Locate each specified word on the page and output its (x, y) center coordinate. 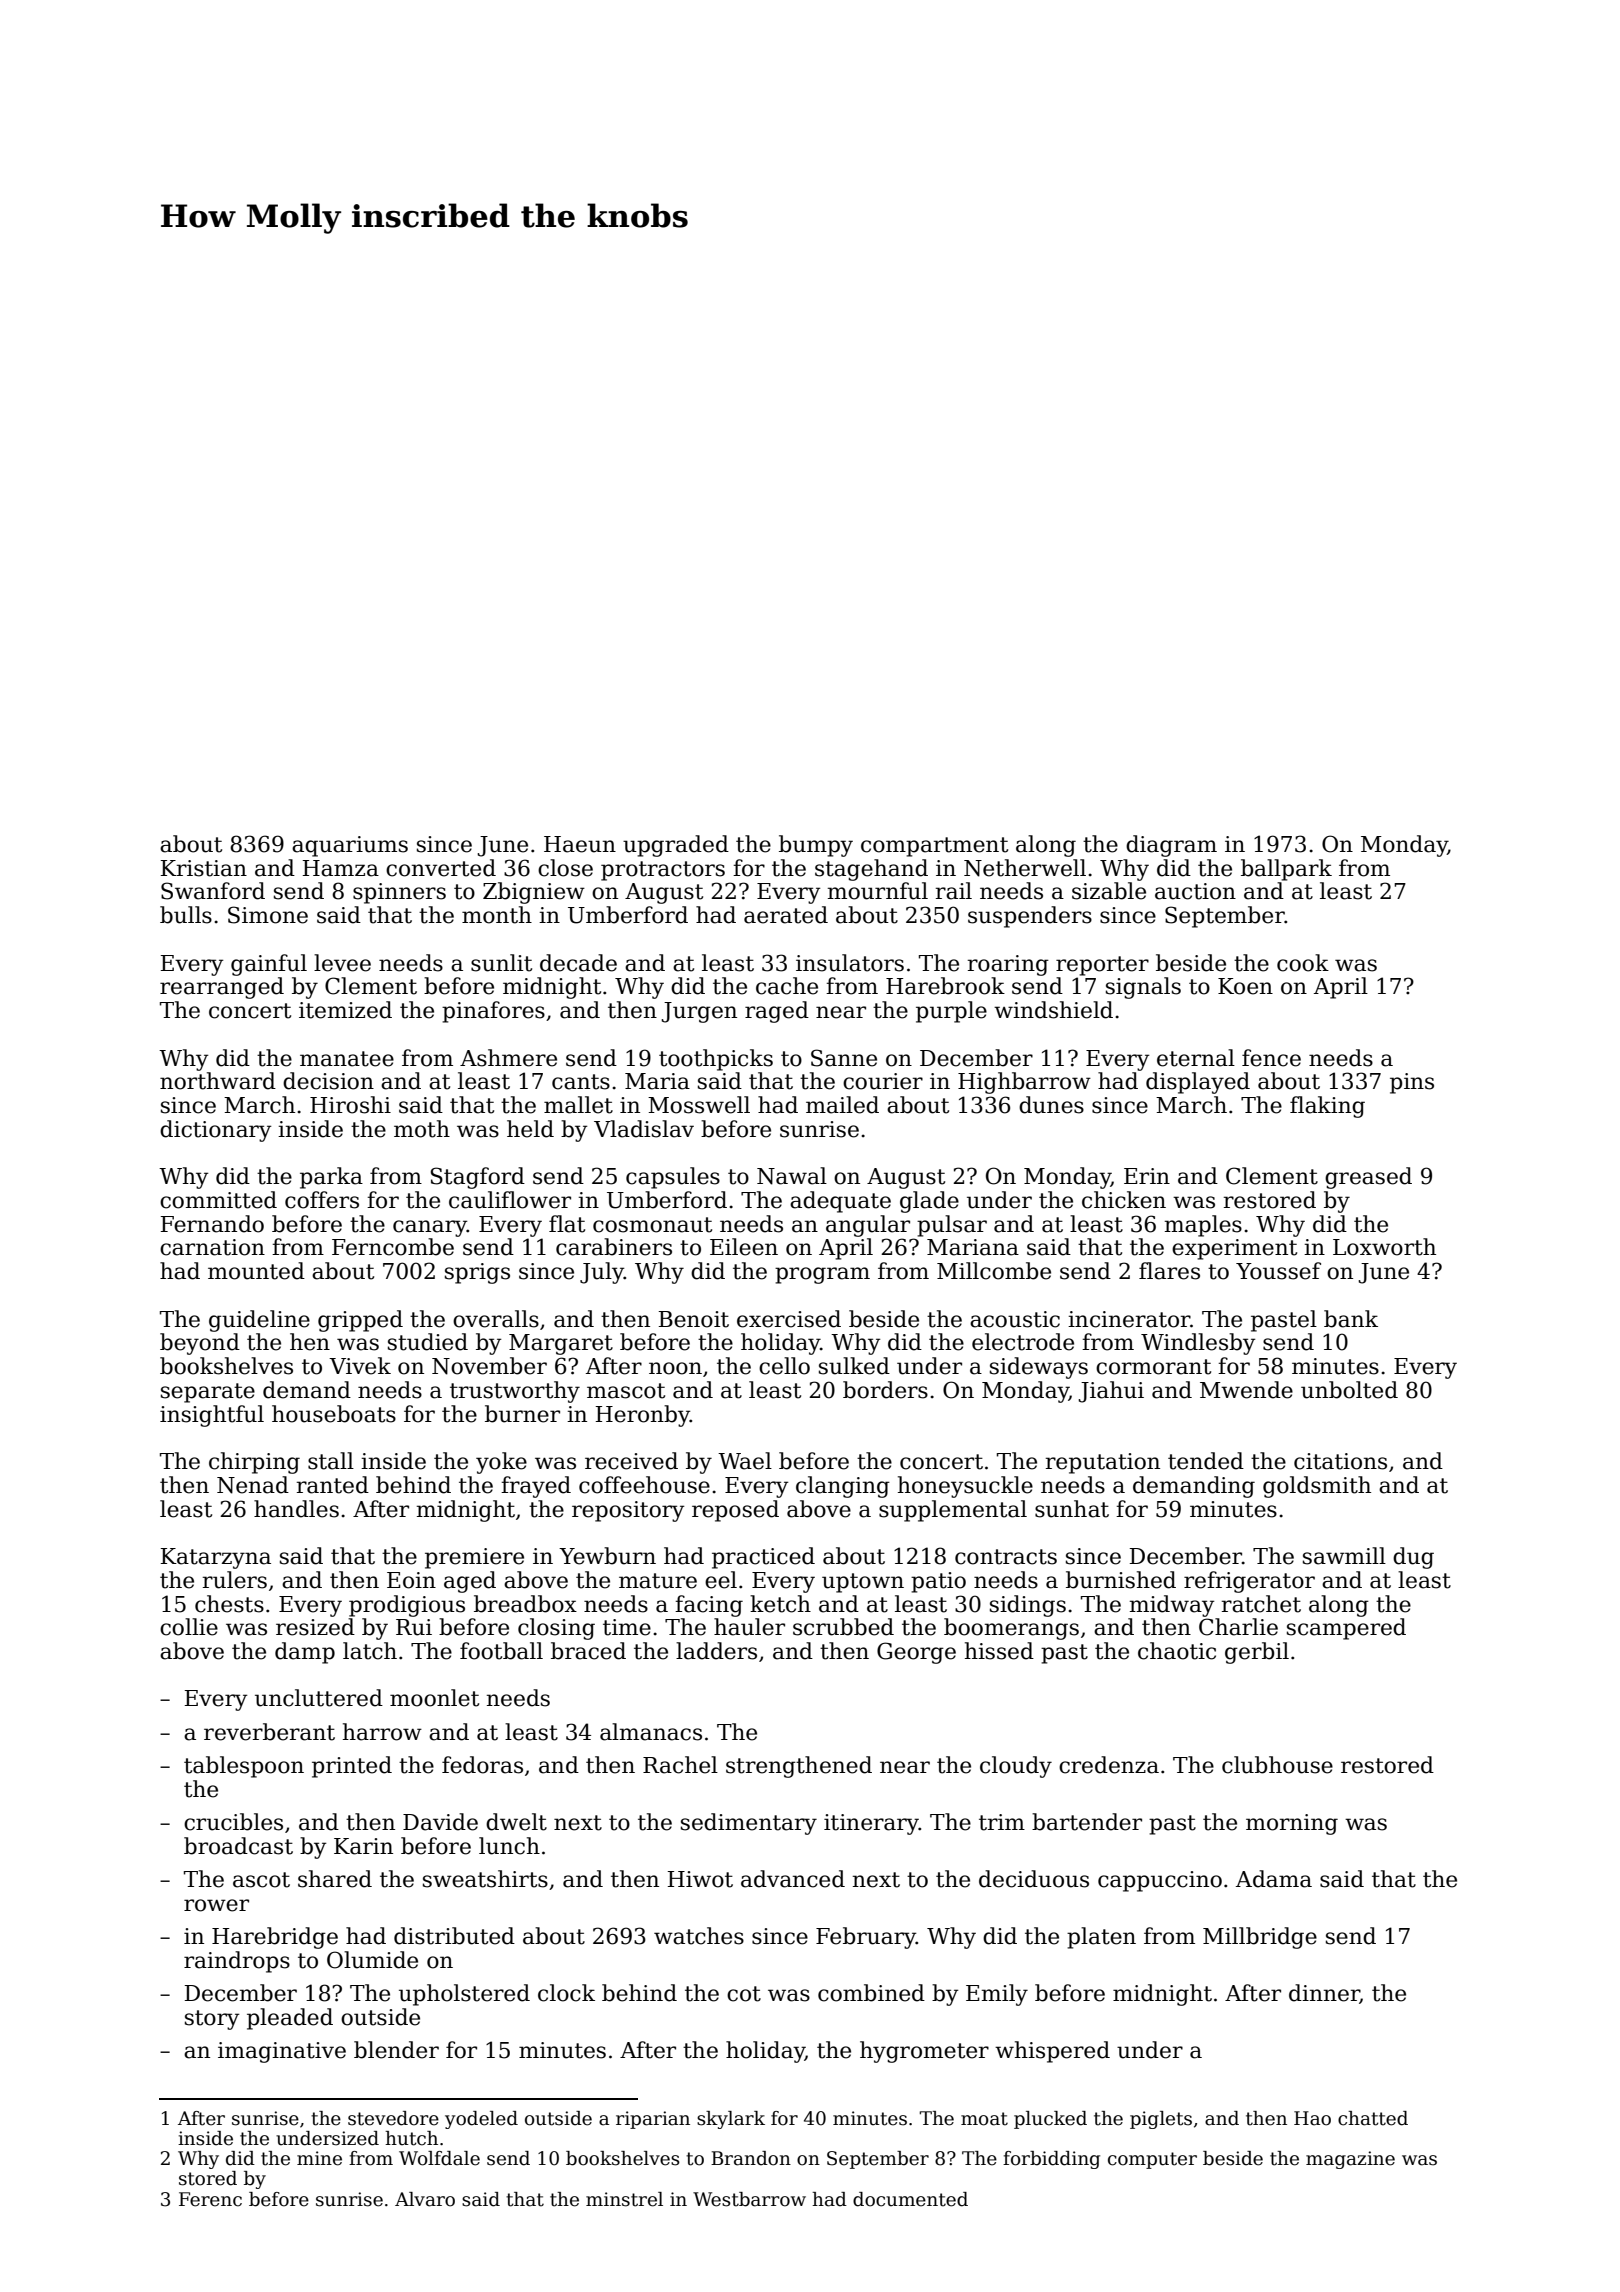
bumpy (816, 846)
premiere (474, 1558)
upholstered (464, 1995)
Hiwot (700, 1879)
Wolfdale (439, 2158)
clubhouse (1277, 1765)
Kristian (204, 868)
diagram (1171, 846)
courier (883, 1081)
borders (885, 1390)
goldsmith (1317, 1487)
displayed (1198, 1083)
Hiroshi (350, 1105)
